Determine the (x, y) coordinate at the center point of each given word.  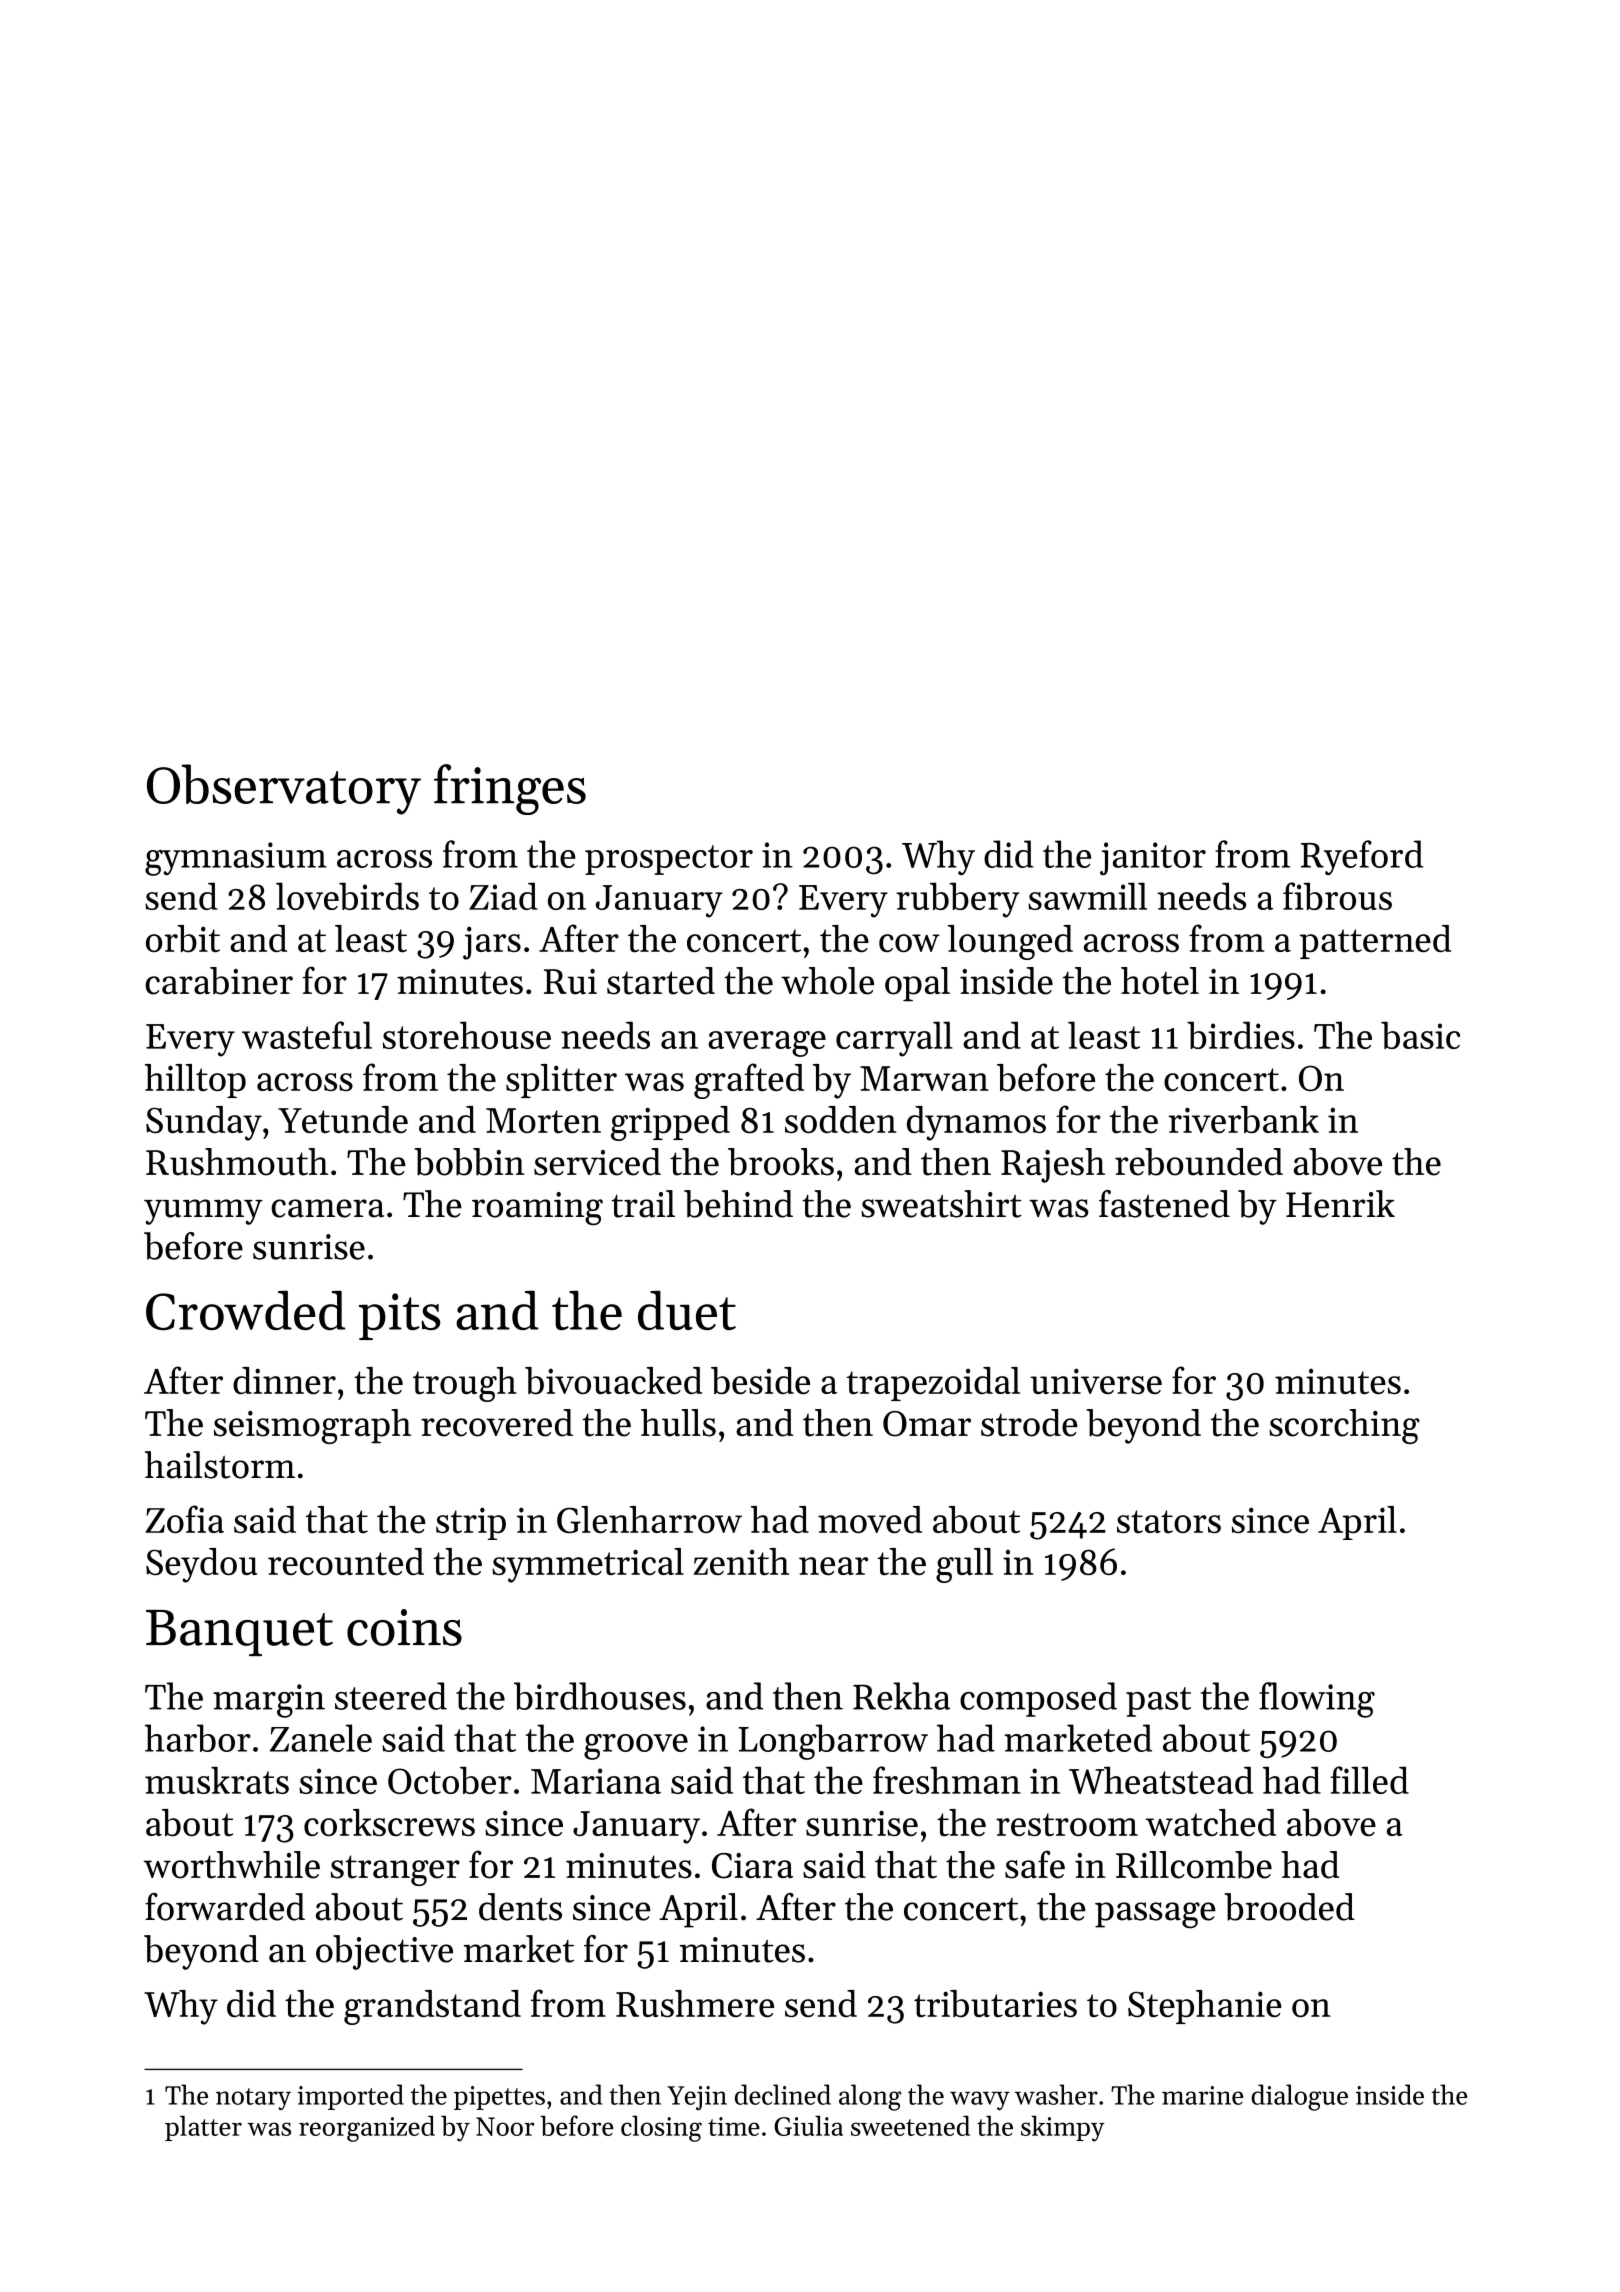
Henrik (1340, 1204)
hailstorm (220, 1465)
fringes (510, 789)
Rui (570, 982)
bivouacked (613, 1381)
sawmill (1087, 896)
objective (384, 1952)
